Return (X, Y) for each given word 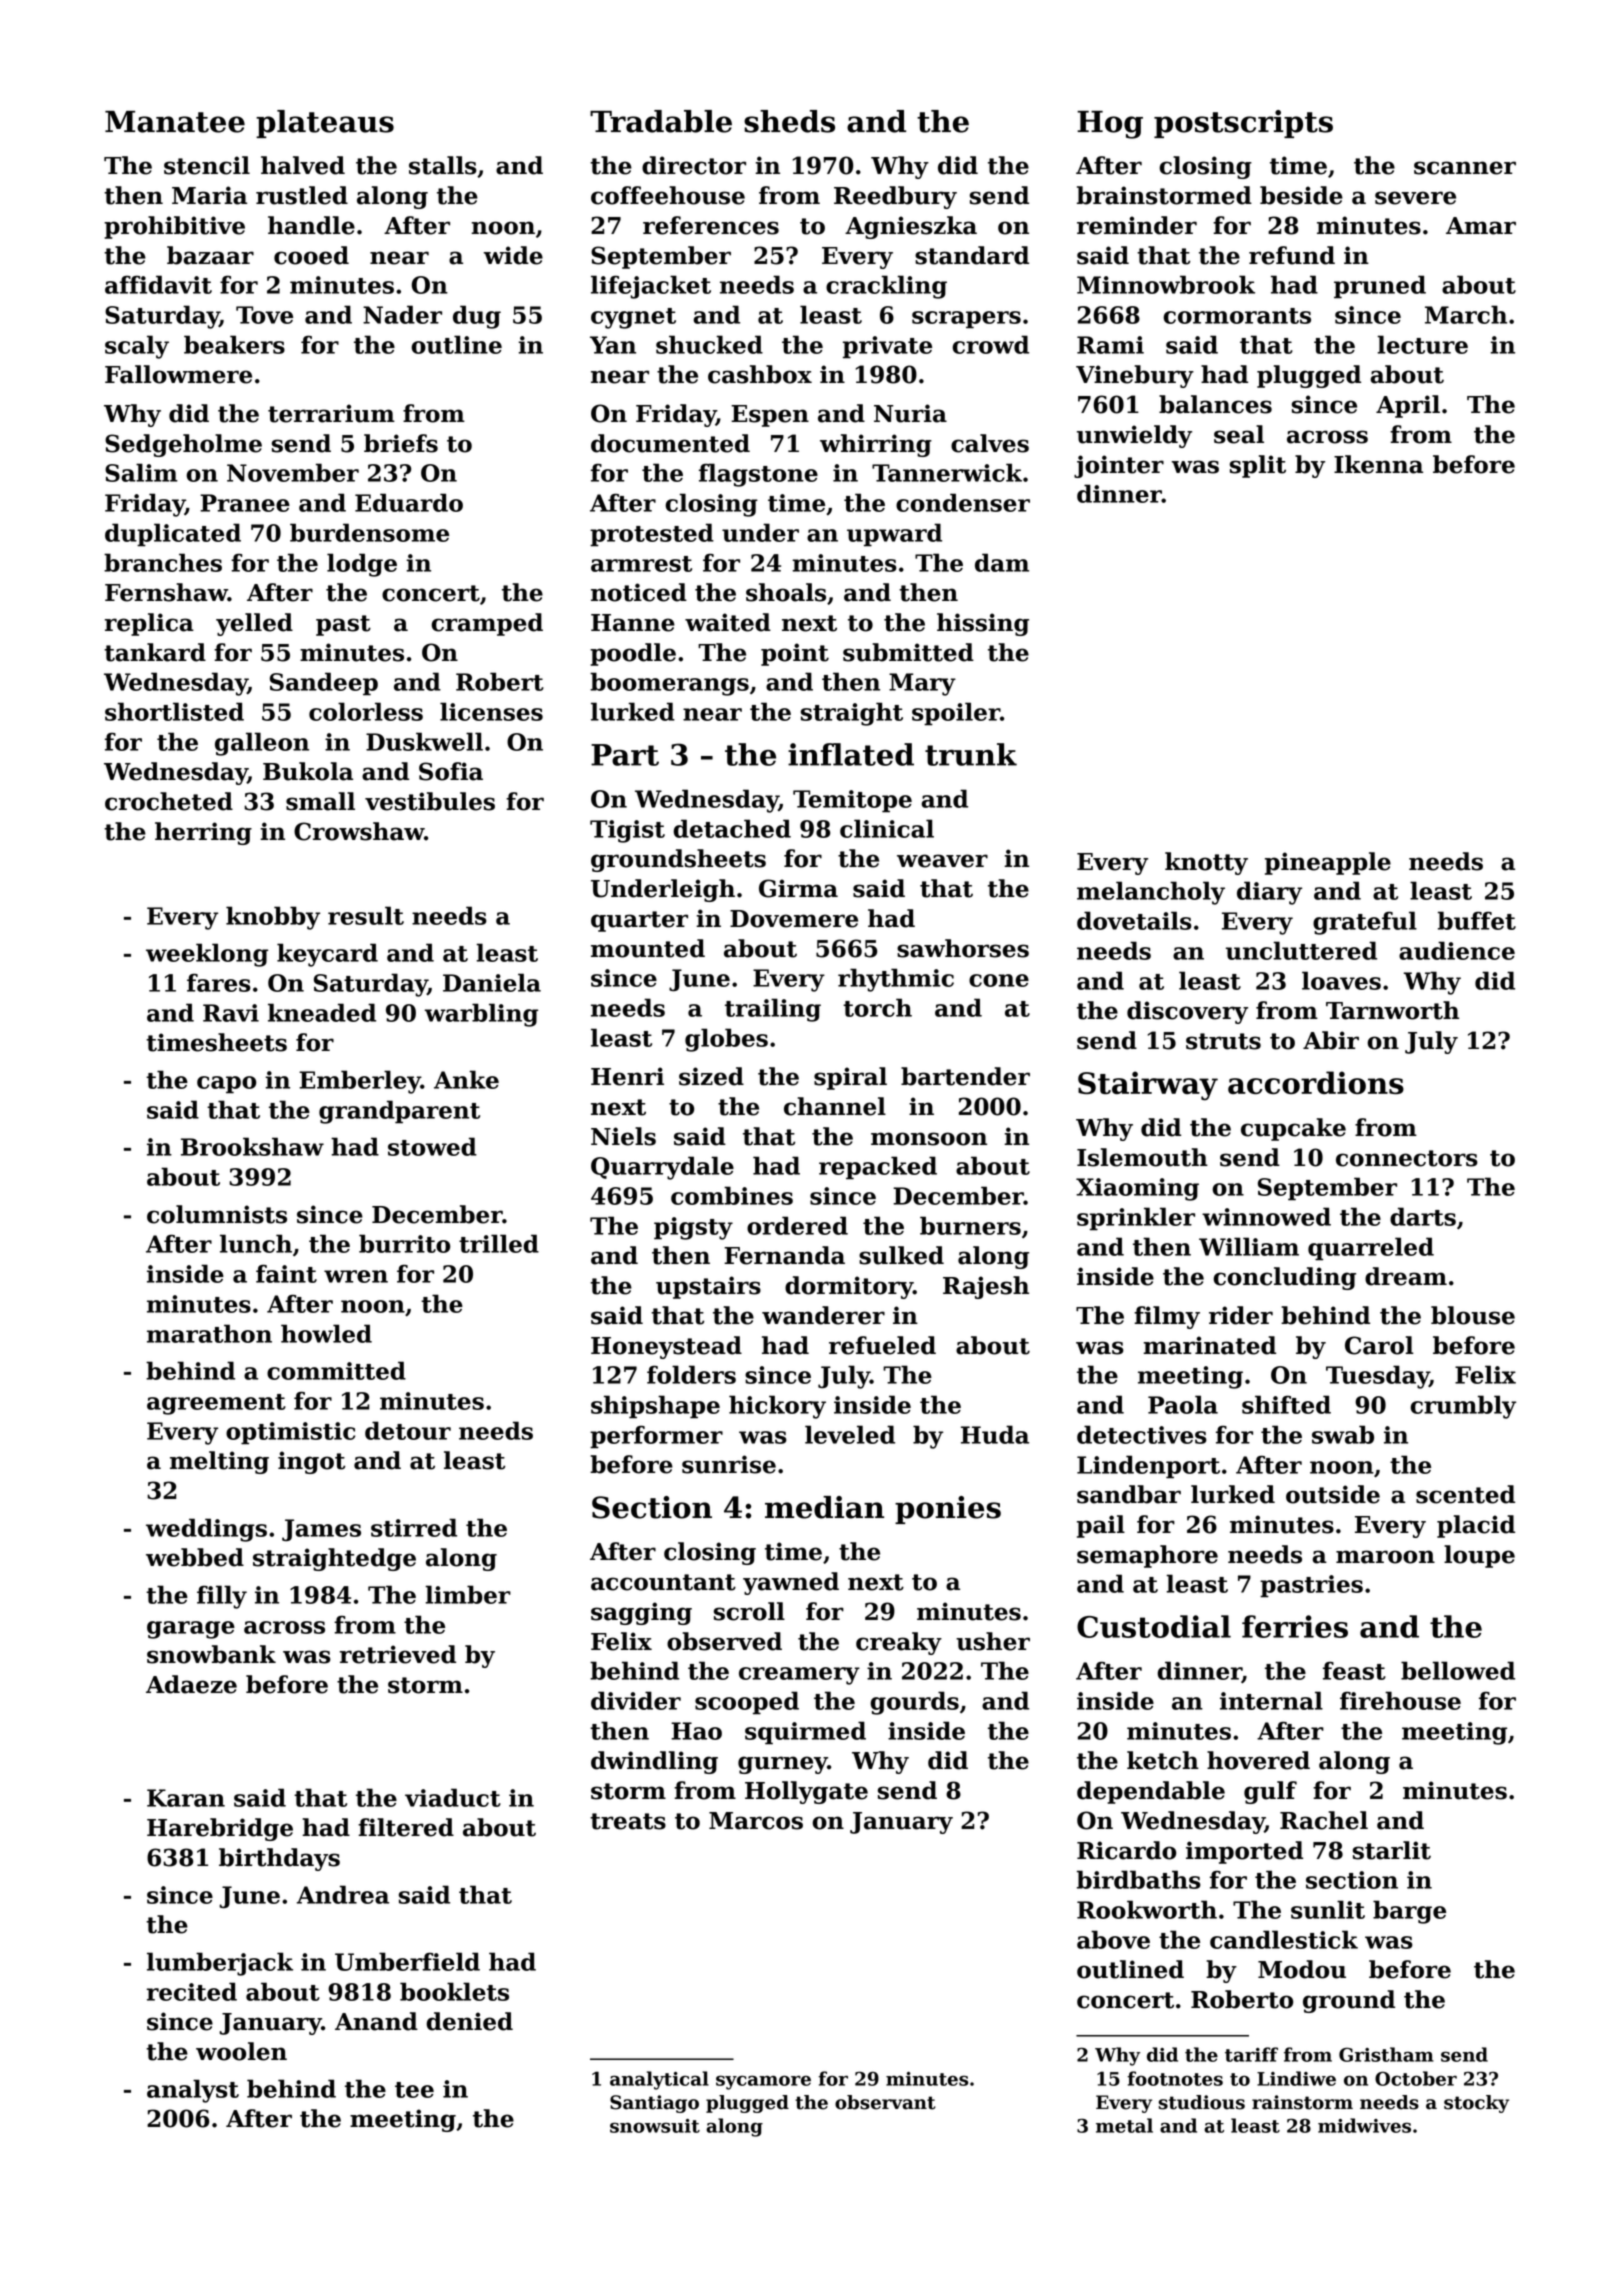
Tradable (661, 121)
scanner (1465, 168)
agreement (216, 1404)
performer (656, 1437)
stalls (443, 165)
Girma (798, 888)
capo (226, 1085)
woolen (241, 2051)
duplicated (173, 535)
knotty (1206, 863)
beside (1301, 195)
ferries (1295, 1626)
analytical (659, 2080)
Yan (613, 345)
